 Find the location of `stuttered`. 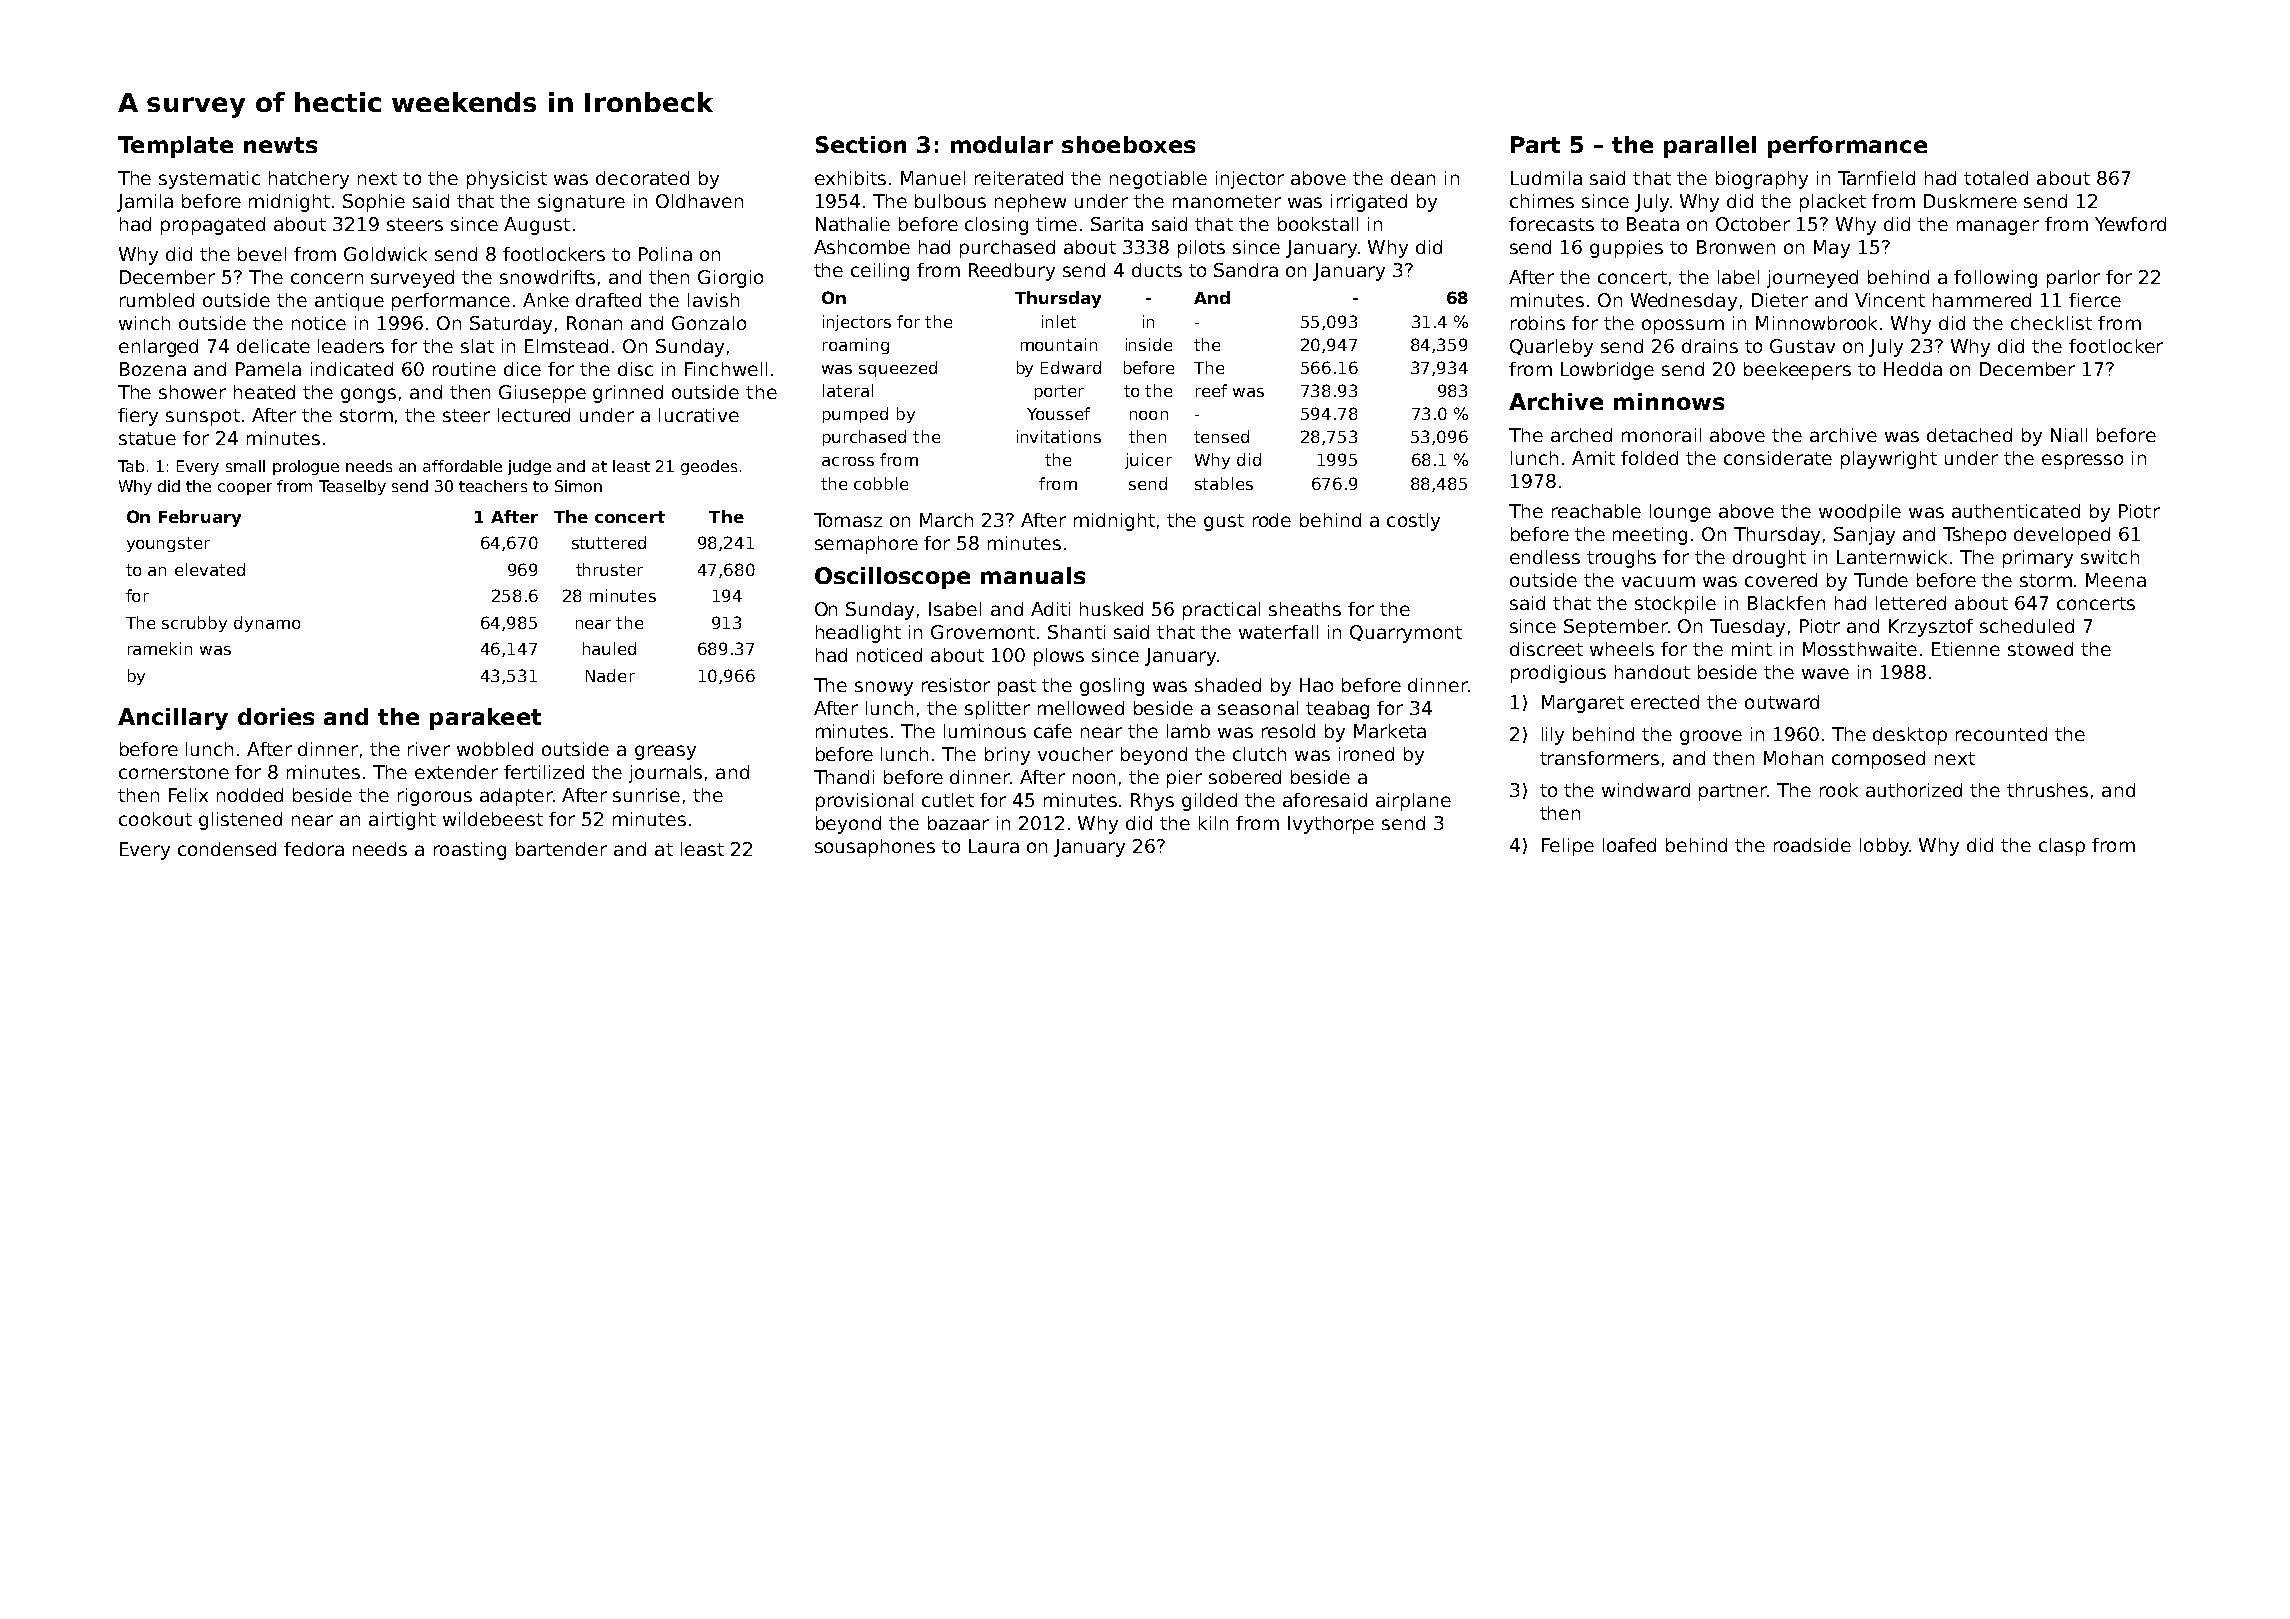

stuttered is located at coordinates (609, 542).
